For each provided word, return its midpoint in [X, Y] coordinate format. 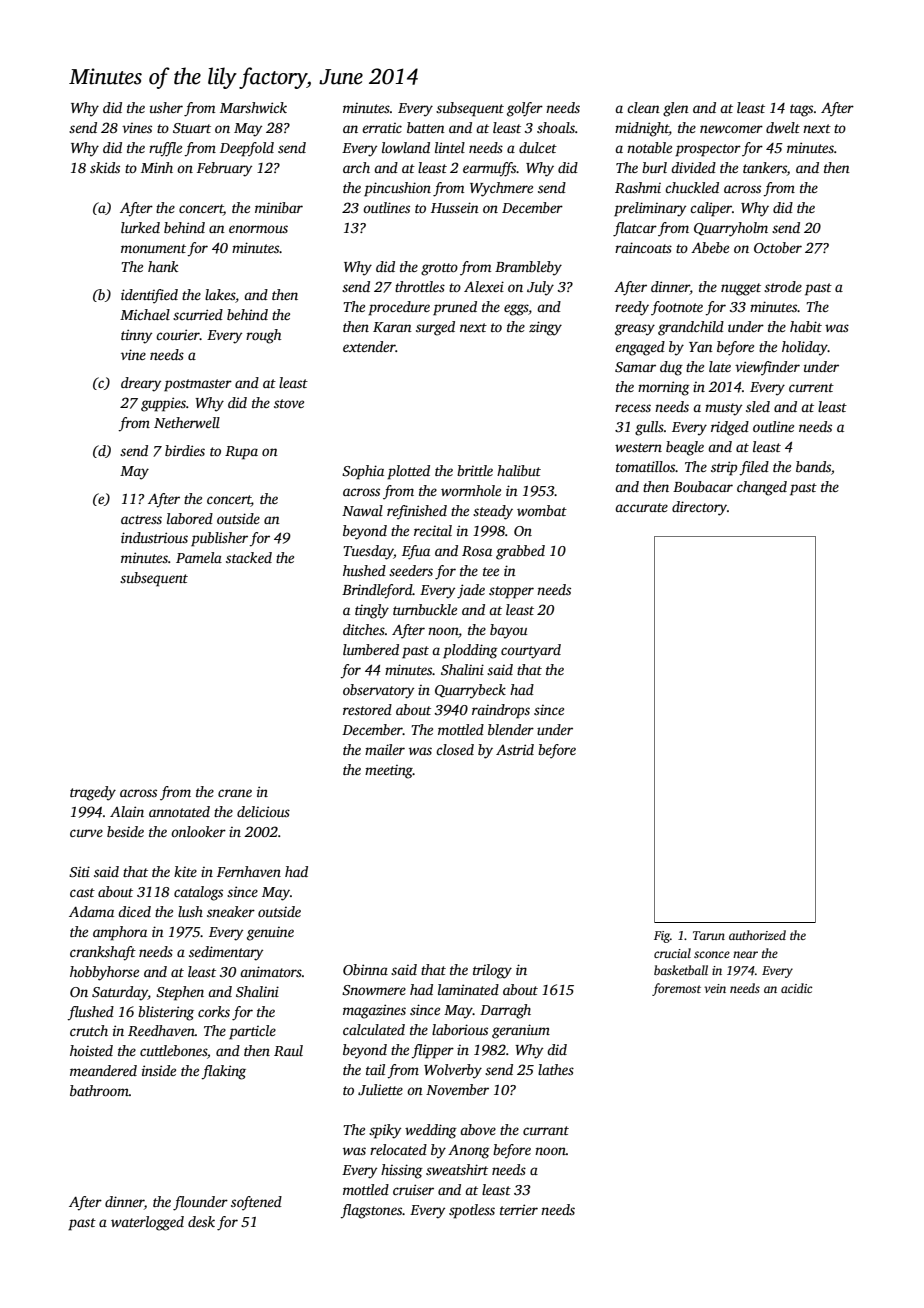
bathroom [99, 1090]
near [745, 954]
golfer [525, 109]
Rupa [241, 453]
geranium [521, 1031]
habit [806, 326]
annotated [179, 811]
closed [455, 749]
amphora [120, 933]
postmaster [198, 385]
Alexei [484, 286]
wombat [542, 510]
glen [676, 109]
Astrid [515, 749]
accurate [641, 507]
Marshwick [253, 107]
